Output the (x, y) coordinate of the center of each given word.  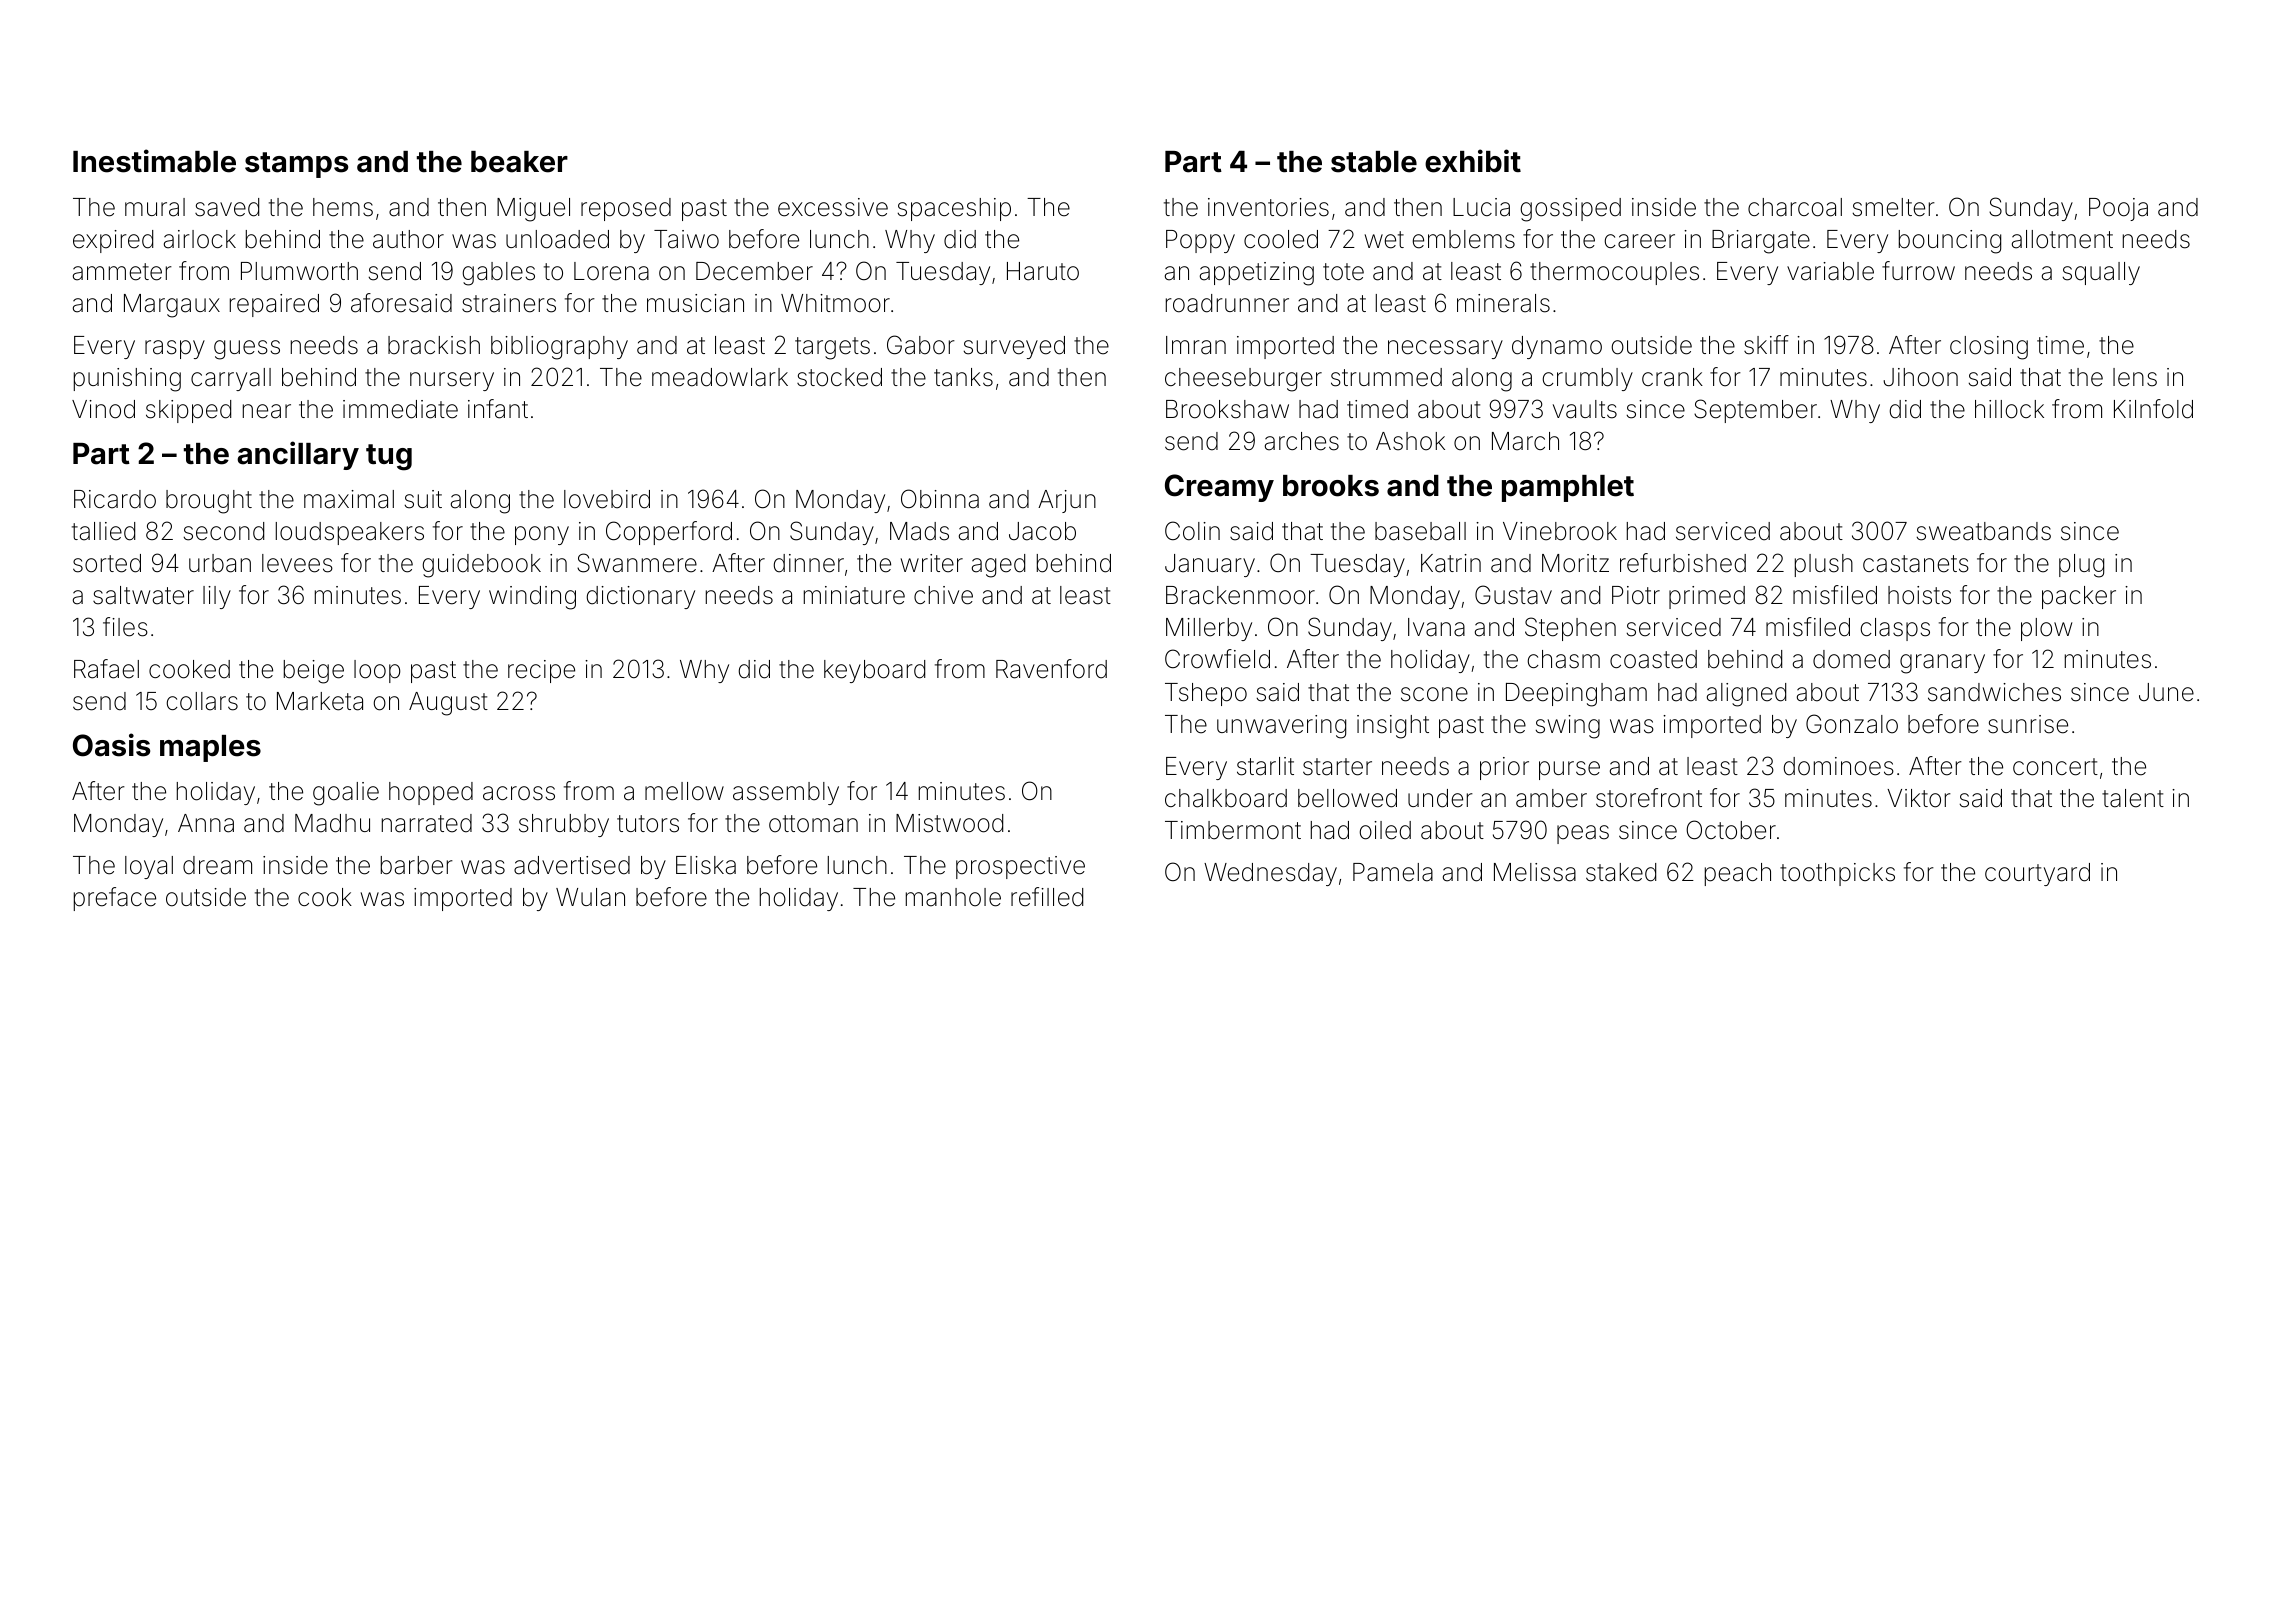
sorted (107, 563)
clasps (1895, 629)
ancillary (298, 455)
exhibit (1473, 161)
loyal (149, 867)
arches (1302, 441)
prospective (1020, 867)
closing (1989, 348)
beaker (519, 162)
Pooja (2118, 209)
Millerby (1209, 629)
